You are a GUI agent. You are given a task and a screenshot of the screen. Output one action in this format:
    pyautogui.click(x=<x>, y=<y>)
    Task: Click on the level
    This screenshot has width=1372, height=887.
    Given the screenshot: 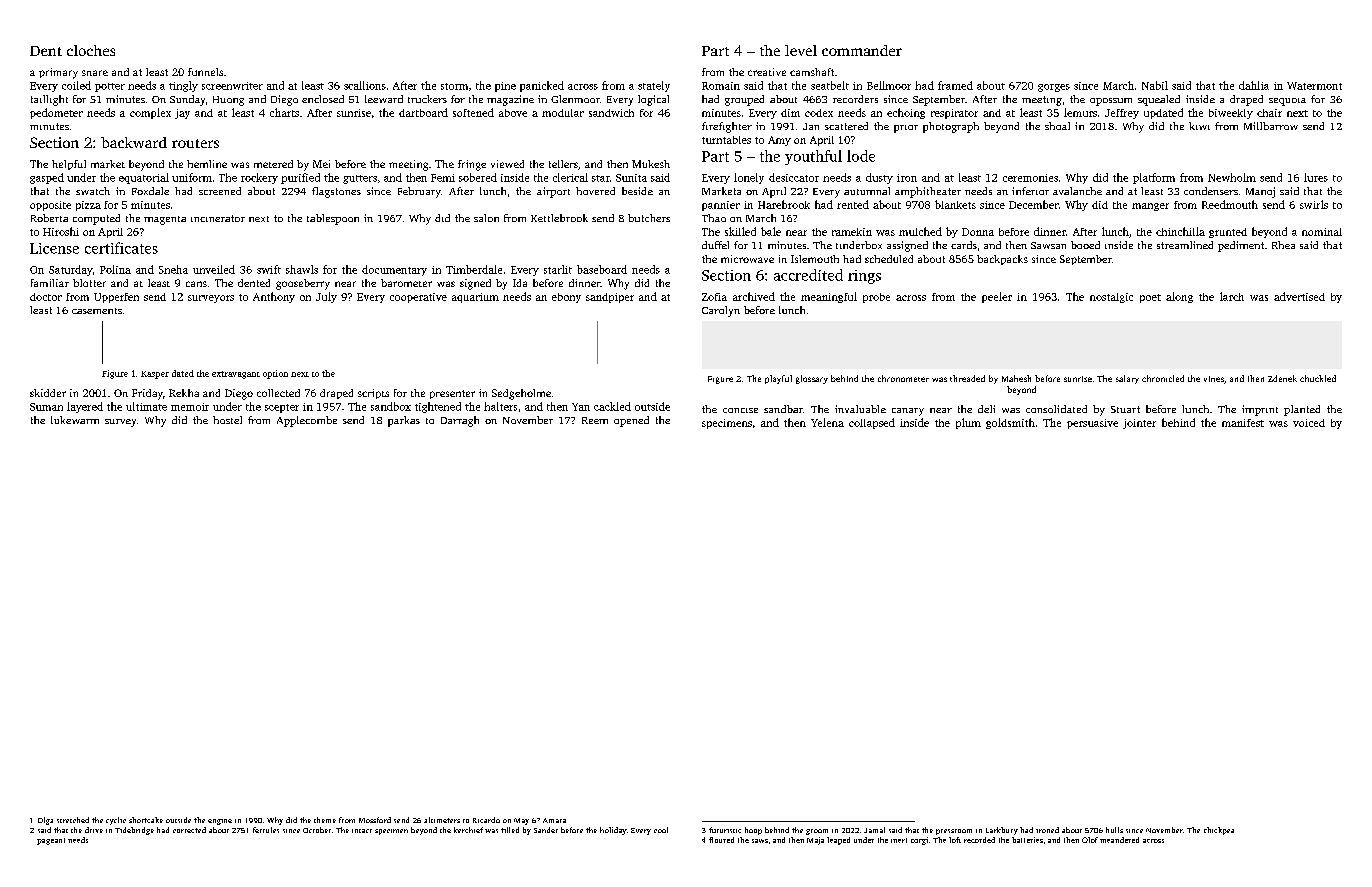 What is the action you would take?
    pyautogui.click(x=801, y=50)
